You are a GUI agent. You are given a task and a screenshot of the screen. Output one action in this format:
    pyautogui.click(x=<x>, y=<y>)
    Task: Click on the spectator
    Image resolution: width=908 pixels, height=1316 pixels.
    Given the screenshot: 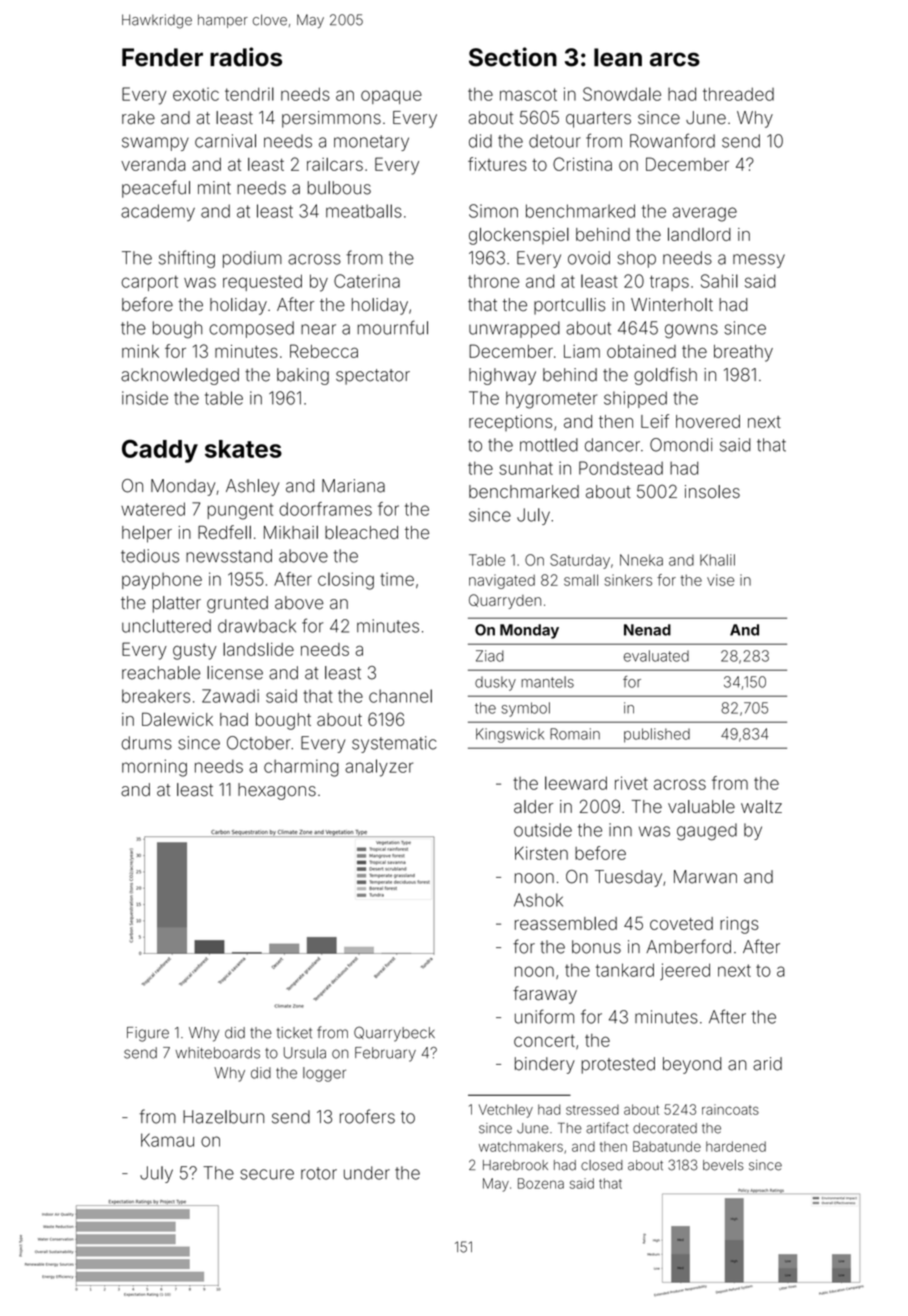 What is the action you would take?
    pyautogui.click(x=373, y=377)
